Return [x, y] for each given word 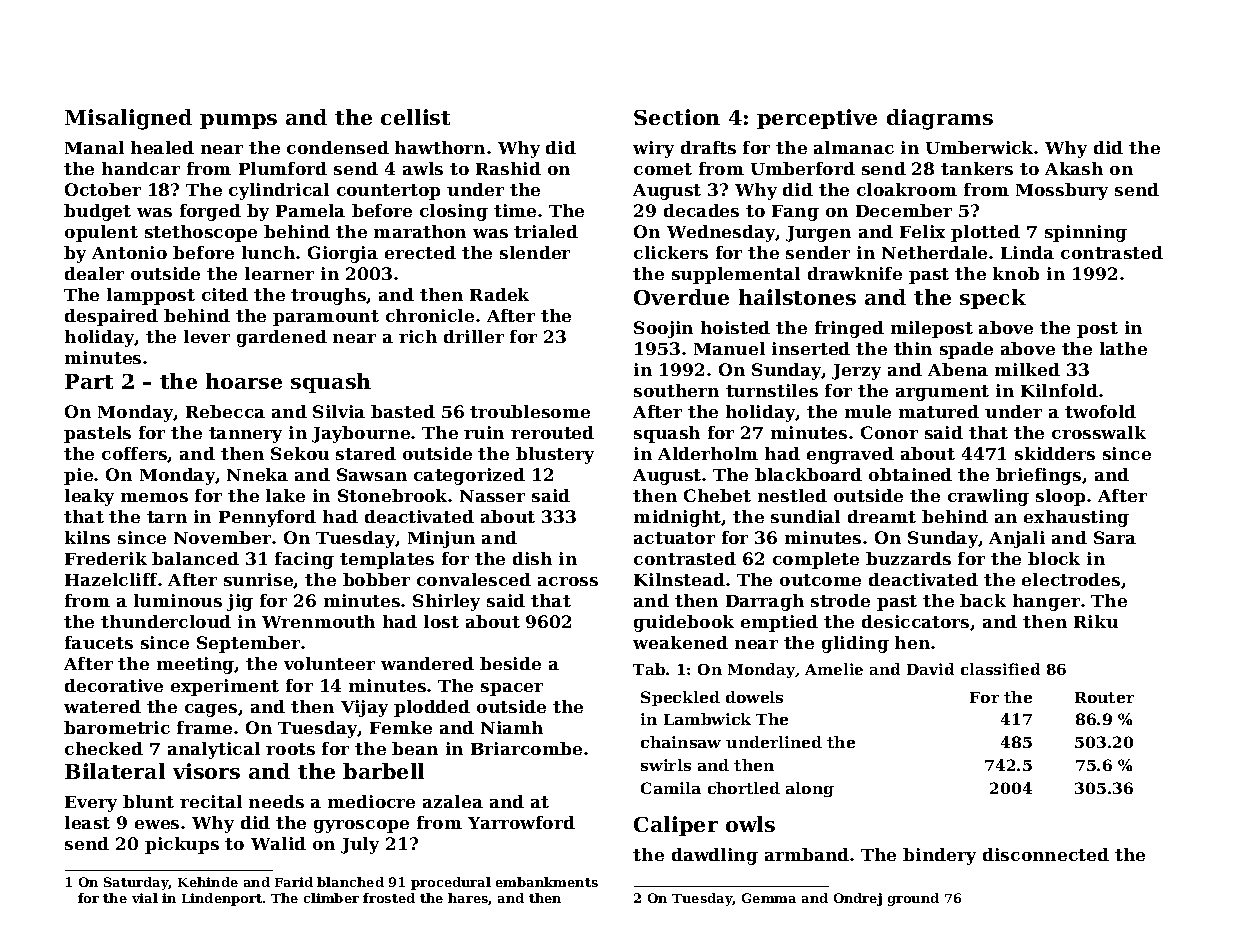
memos [154, 497]
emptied [779, 623]
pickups [182, 845]
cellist [415, 117]
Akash [1074, 168]
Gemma [769, 898]
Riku [1096, 621]
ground [913, 899]
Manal [94, 147]
